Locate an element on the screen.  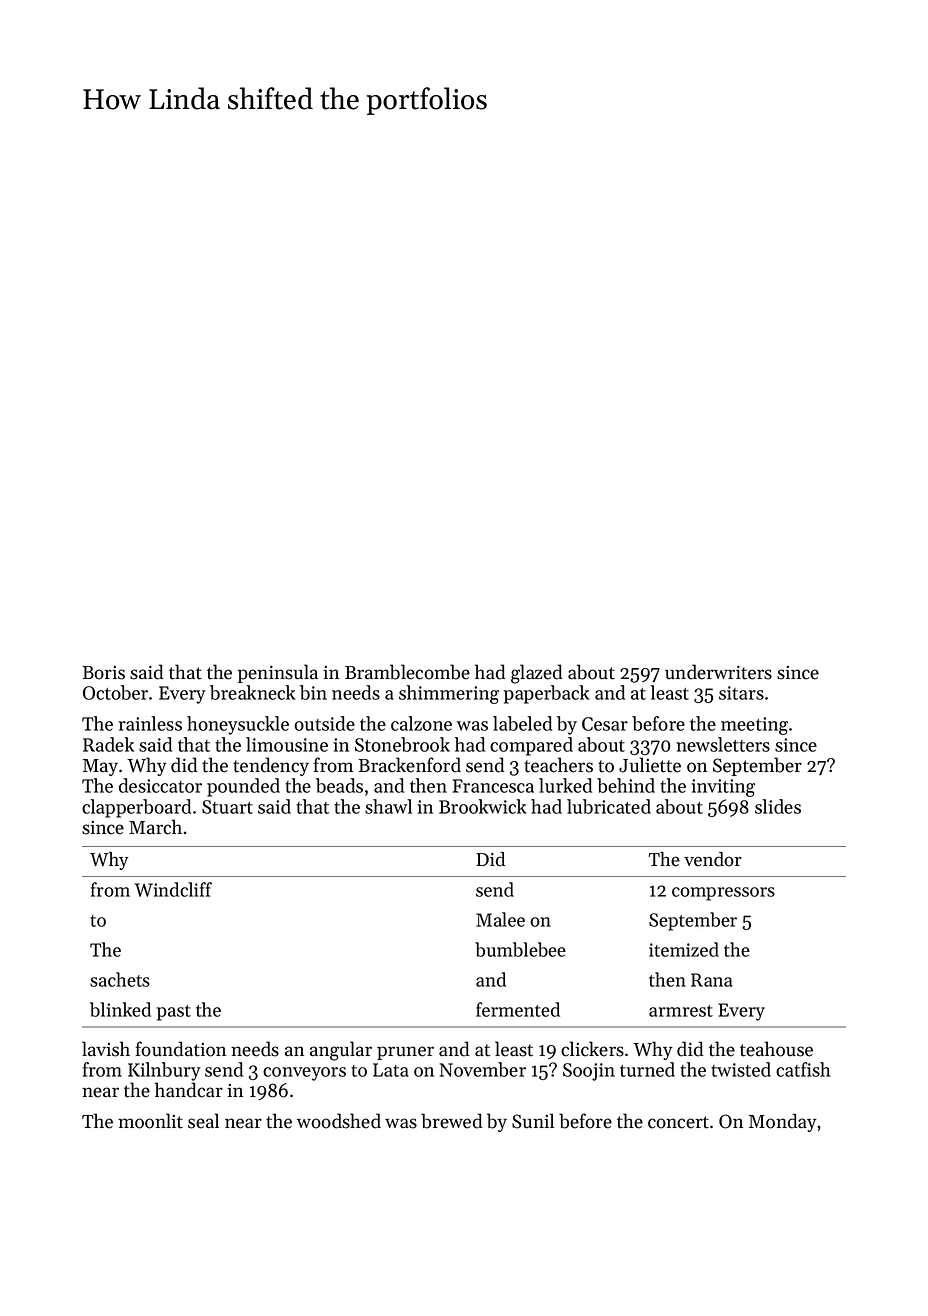
lubricated is located at coordinates (609, 806).
